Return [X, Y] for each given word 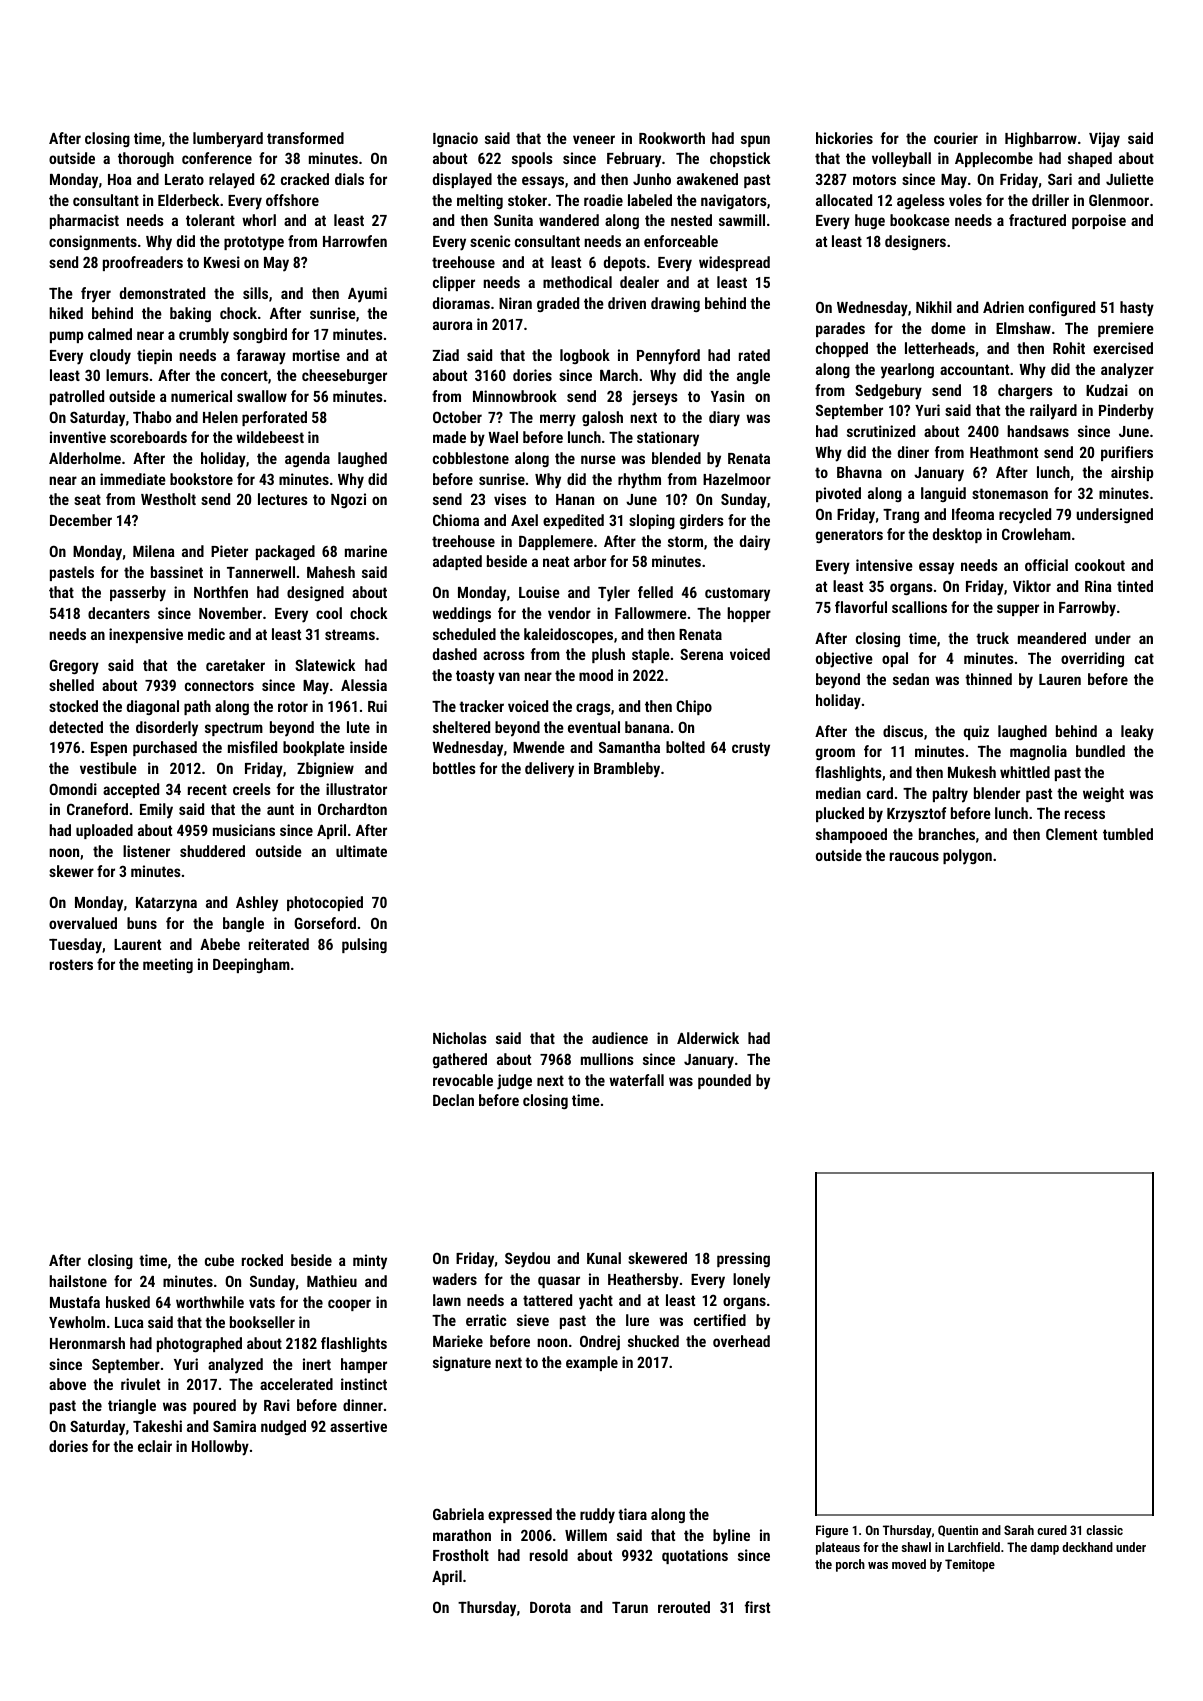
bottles [454, 768]
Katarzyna [166, 904]
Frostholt [461, 1555]
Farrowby [1087, 609]
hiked [66, 313]
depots [625, 263]
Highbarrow [1041, 139]
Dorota [550, 1607]
